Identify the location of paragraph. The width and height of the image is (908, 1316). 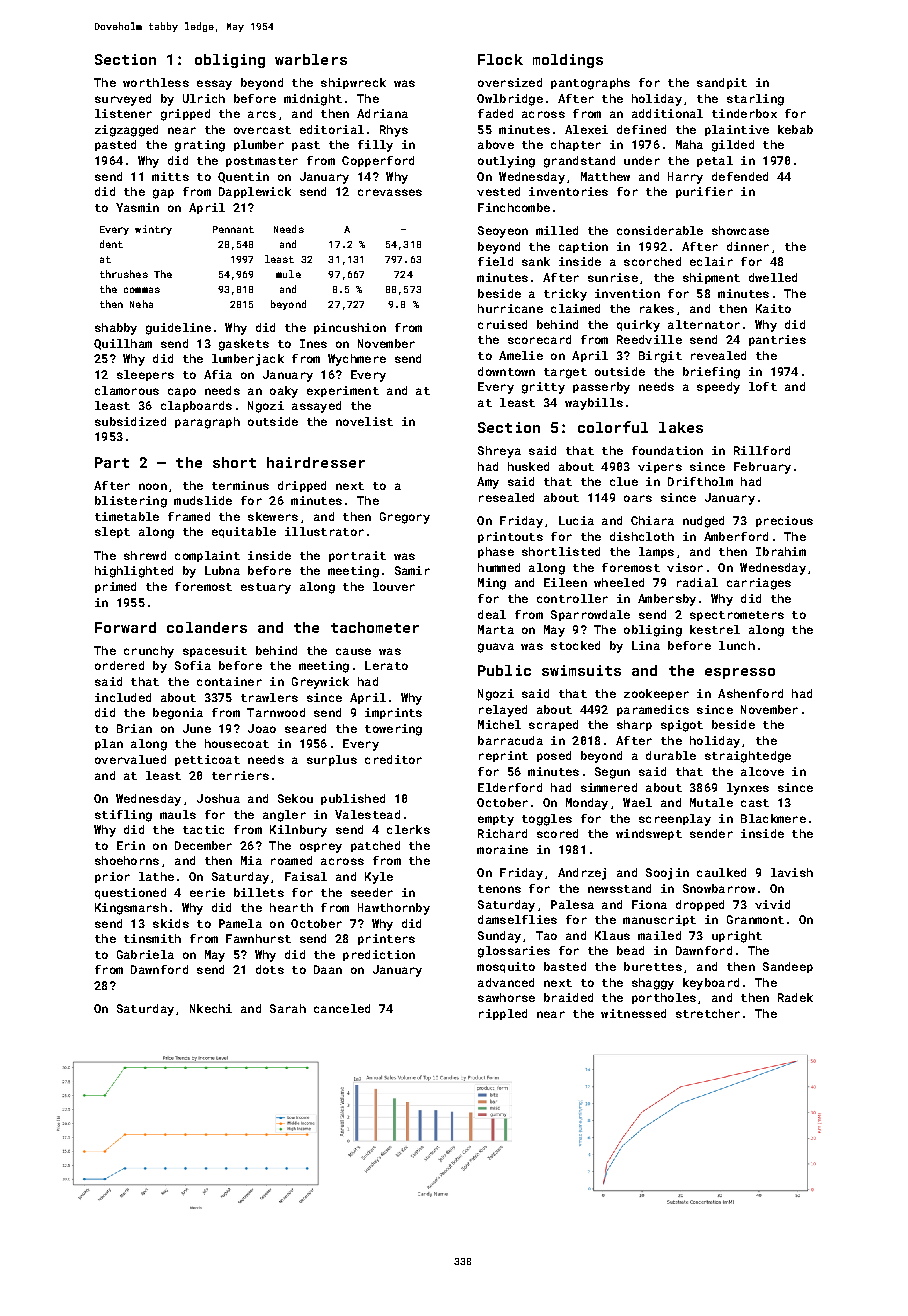
(207, 423).
